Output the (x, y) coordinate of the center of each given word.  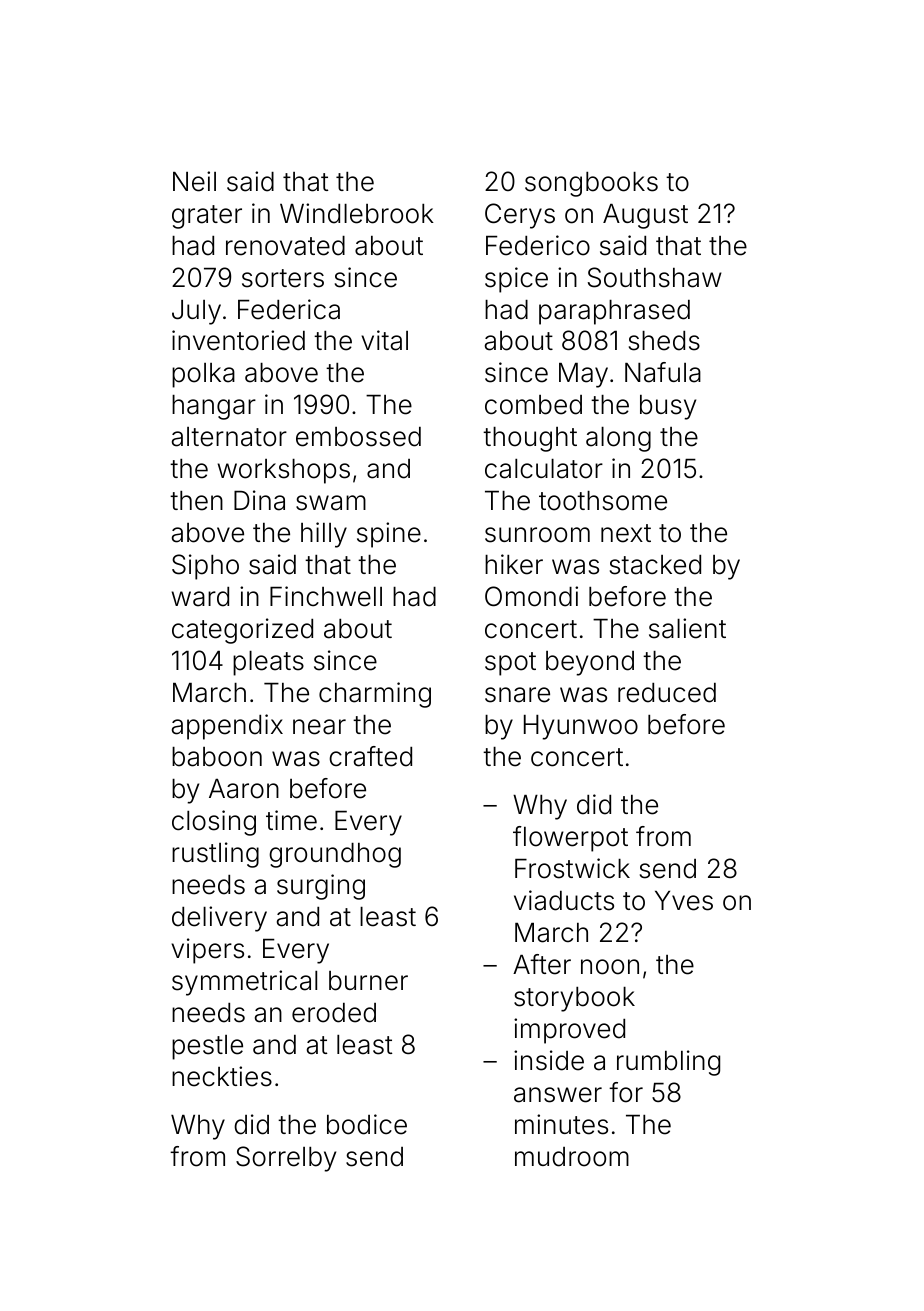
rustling (215, 855)
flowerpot (570, 839)
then (196, 501)
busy (668, 407)
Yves (684, 901)
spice (516, 280)
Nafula (663, 372)
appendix (227, 727)
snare (517, 695)
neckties (222, 1076)
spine (389, 535)
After (542, 964)
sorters (283, 278)
